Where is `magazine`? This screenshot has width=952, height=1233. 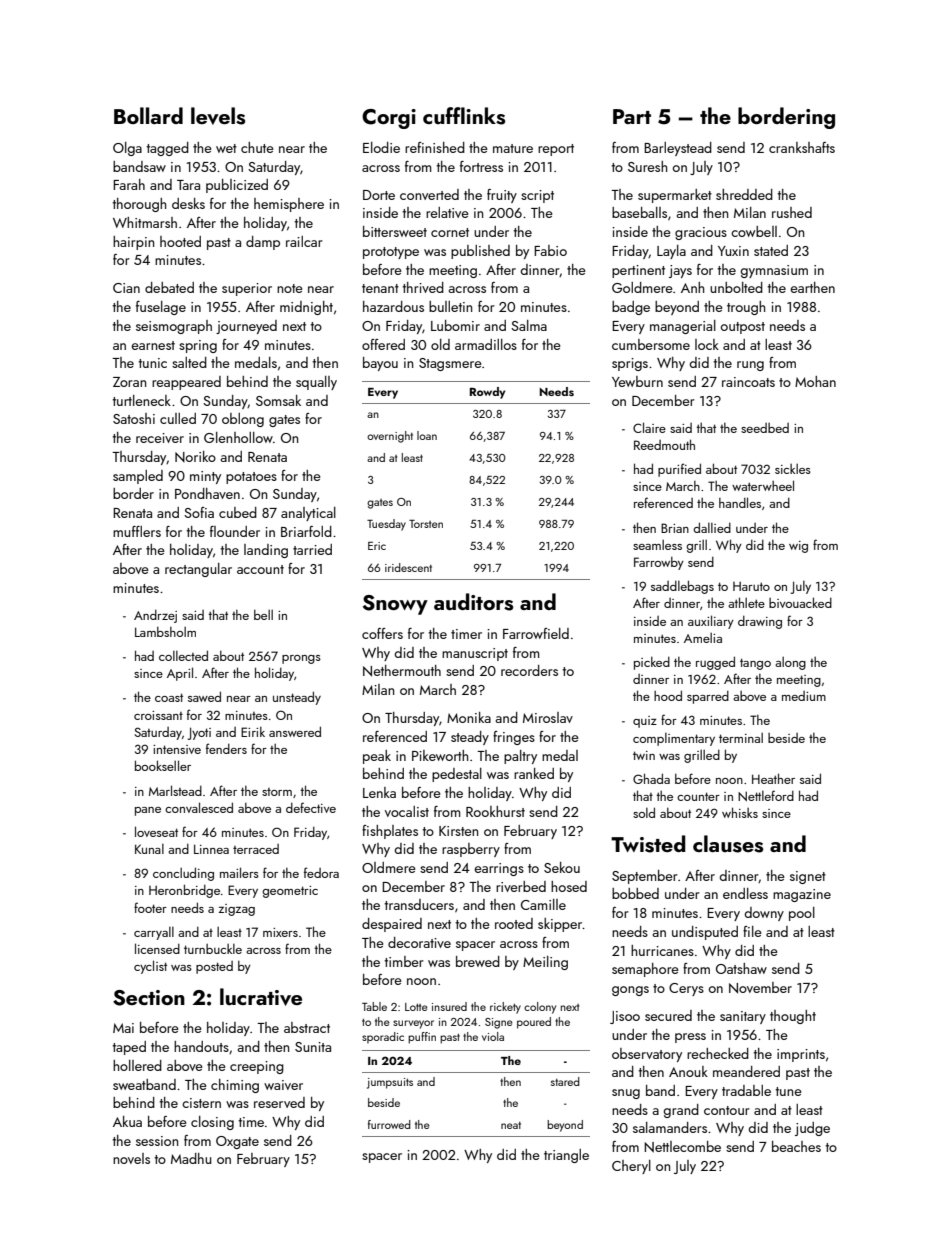
magazine is located at coordinates (802, 895).
